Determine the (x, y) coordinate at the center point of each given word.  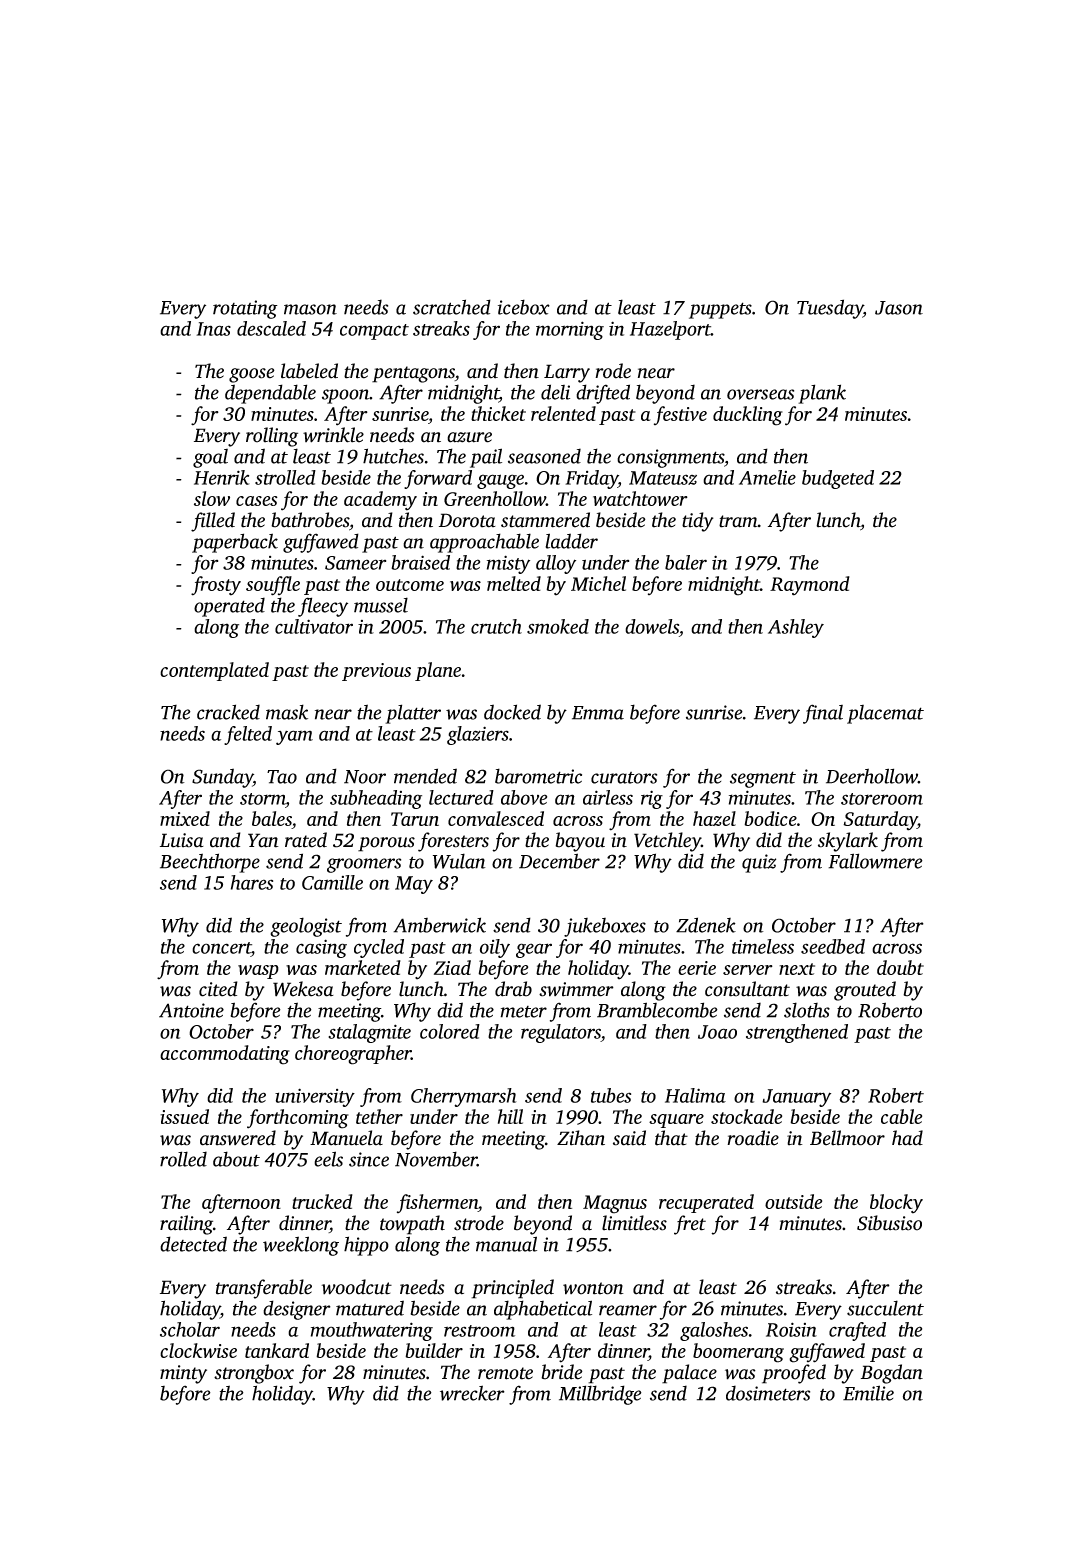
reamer (628, 1310)
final (823, 714)
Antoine (191, 1010)
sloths (807, 1010)
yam (294, 737)
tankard (277, 1350)
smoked (558, 626)
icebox (524, 307)
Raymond (810, 586)
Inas (213, 329)
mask (287, 712)
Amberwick (439, 925)
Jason (899, 308)
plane (438, 671)
